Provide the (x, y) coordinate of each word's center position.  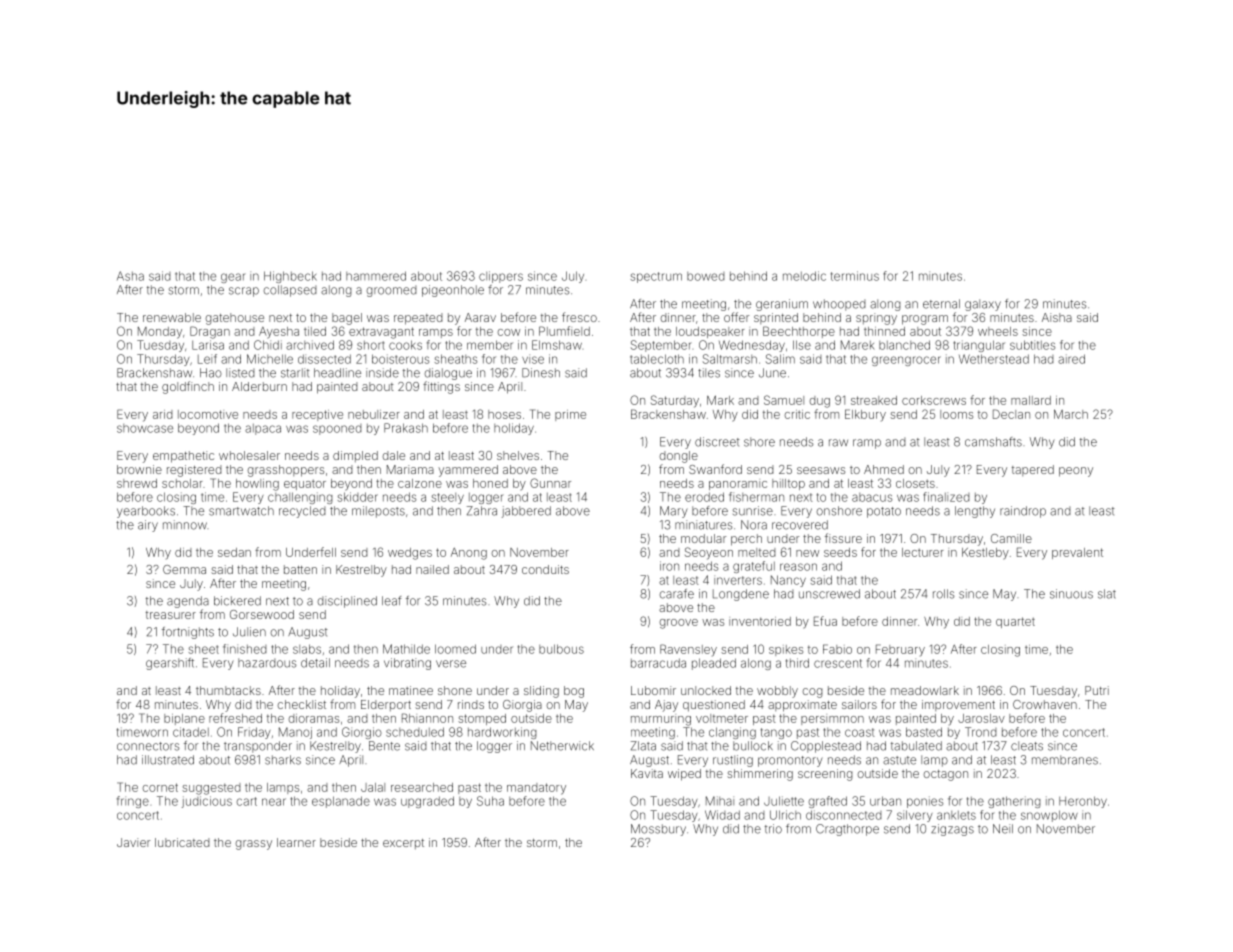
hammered (376, 276)
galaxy (983, 305)
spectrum (656, 277)
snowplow (1049, 816)
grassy (253, 845)
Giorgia (522, 706)
